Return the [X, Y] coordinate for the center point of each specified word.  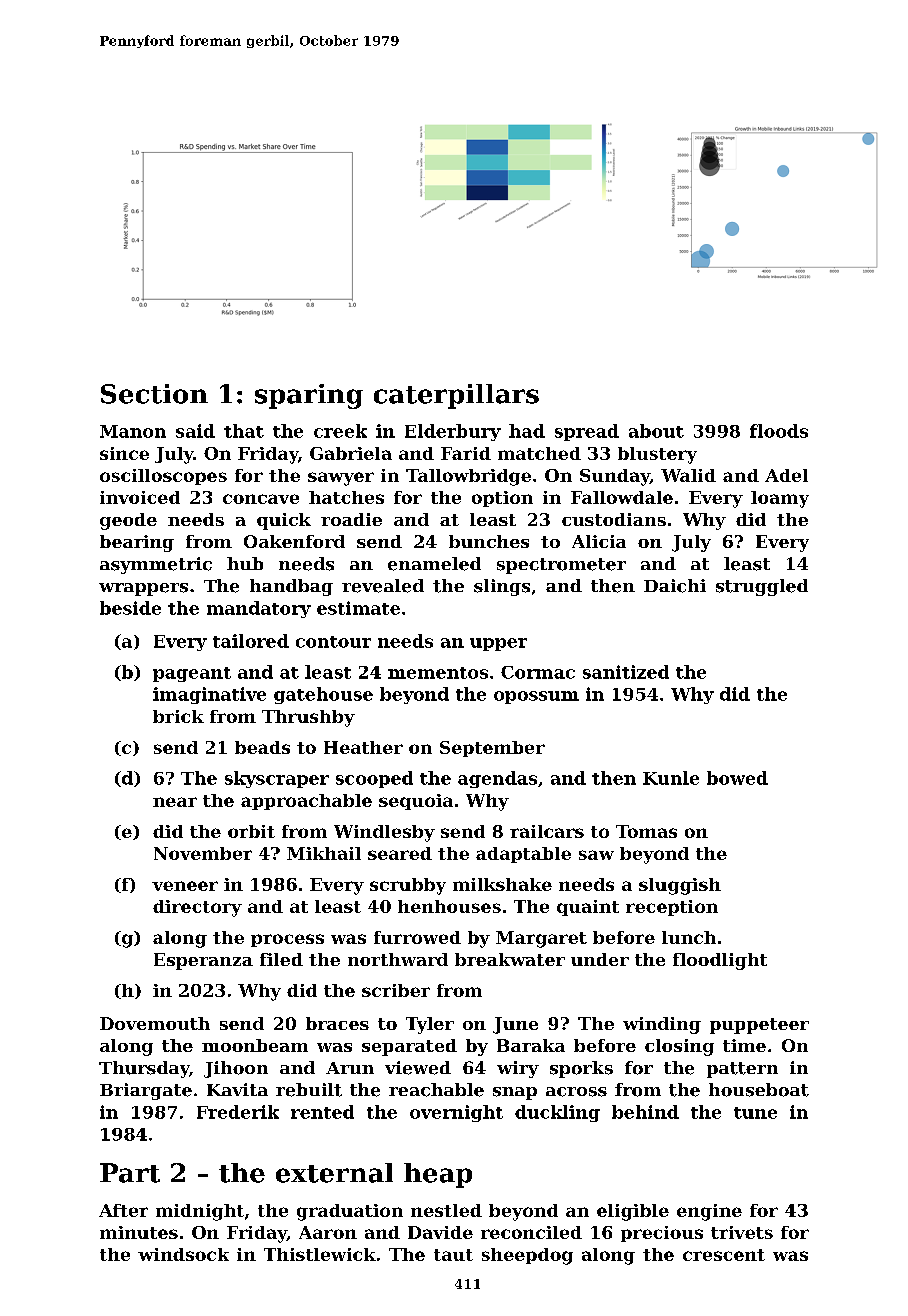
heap [438, 1175]
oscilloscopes [163, 477]
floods [779, 431]
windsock [183, 1254]
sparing [309, 396]
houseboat [759, 1090]
